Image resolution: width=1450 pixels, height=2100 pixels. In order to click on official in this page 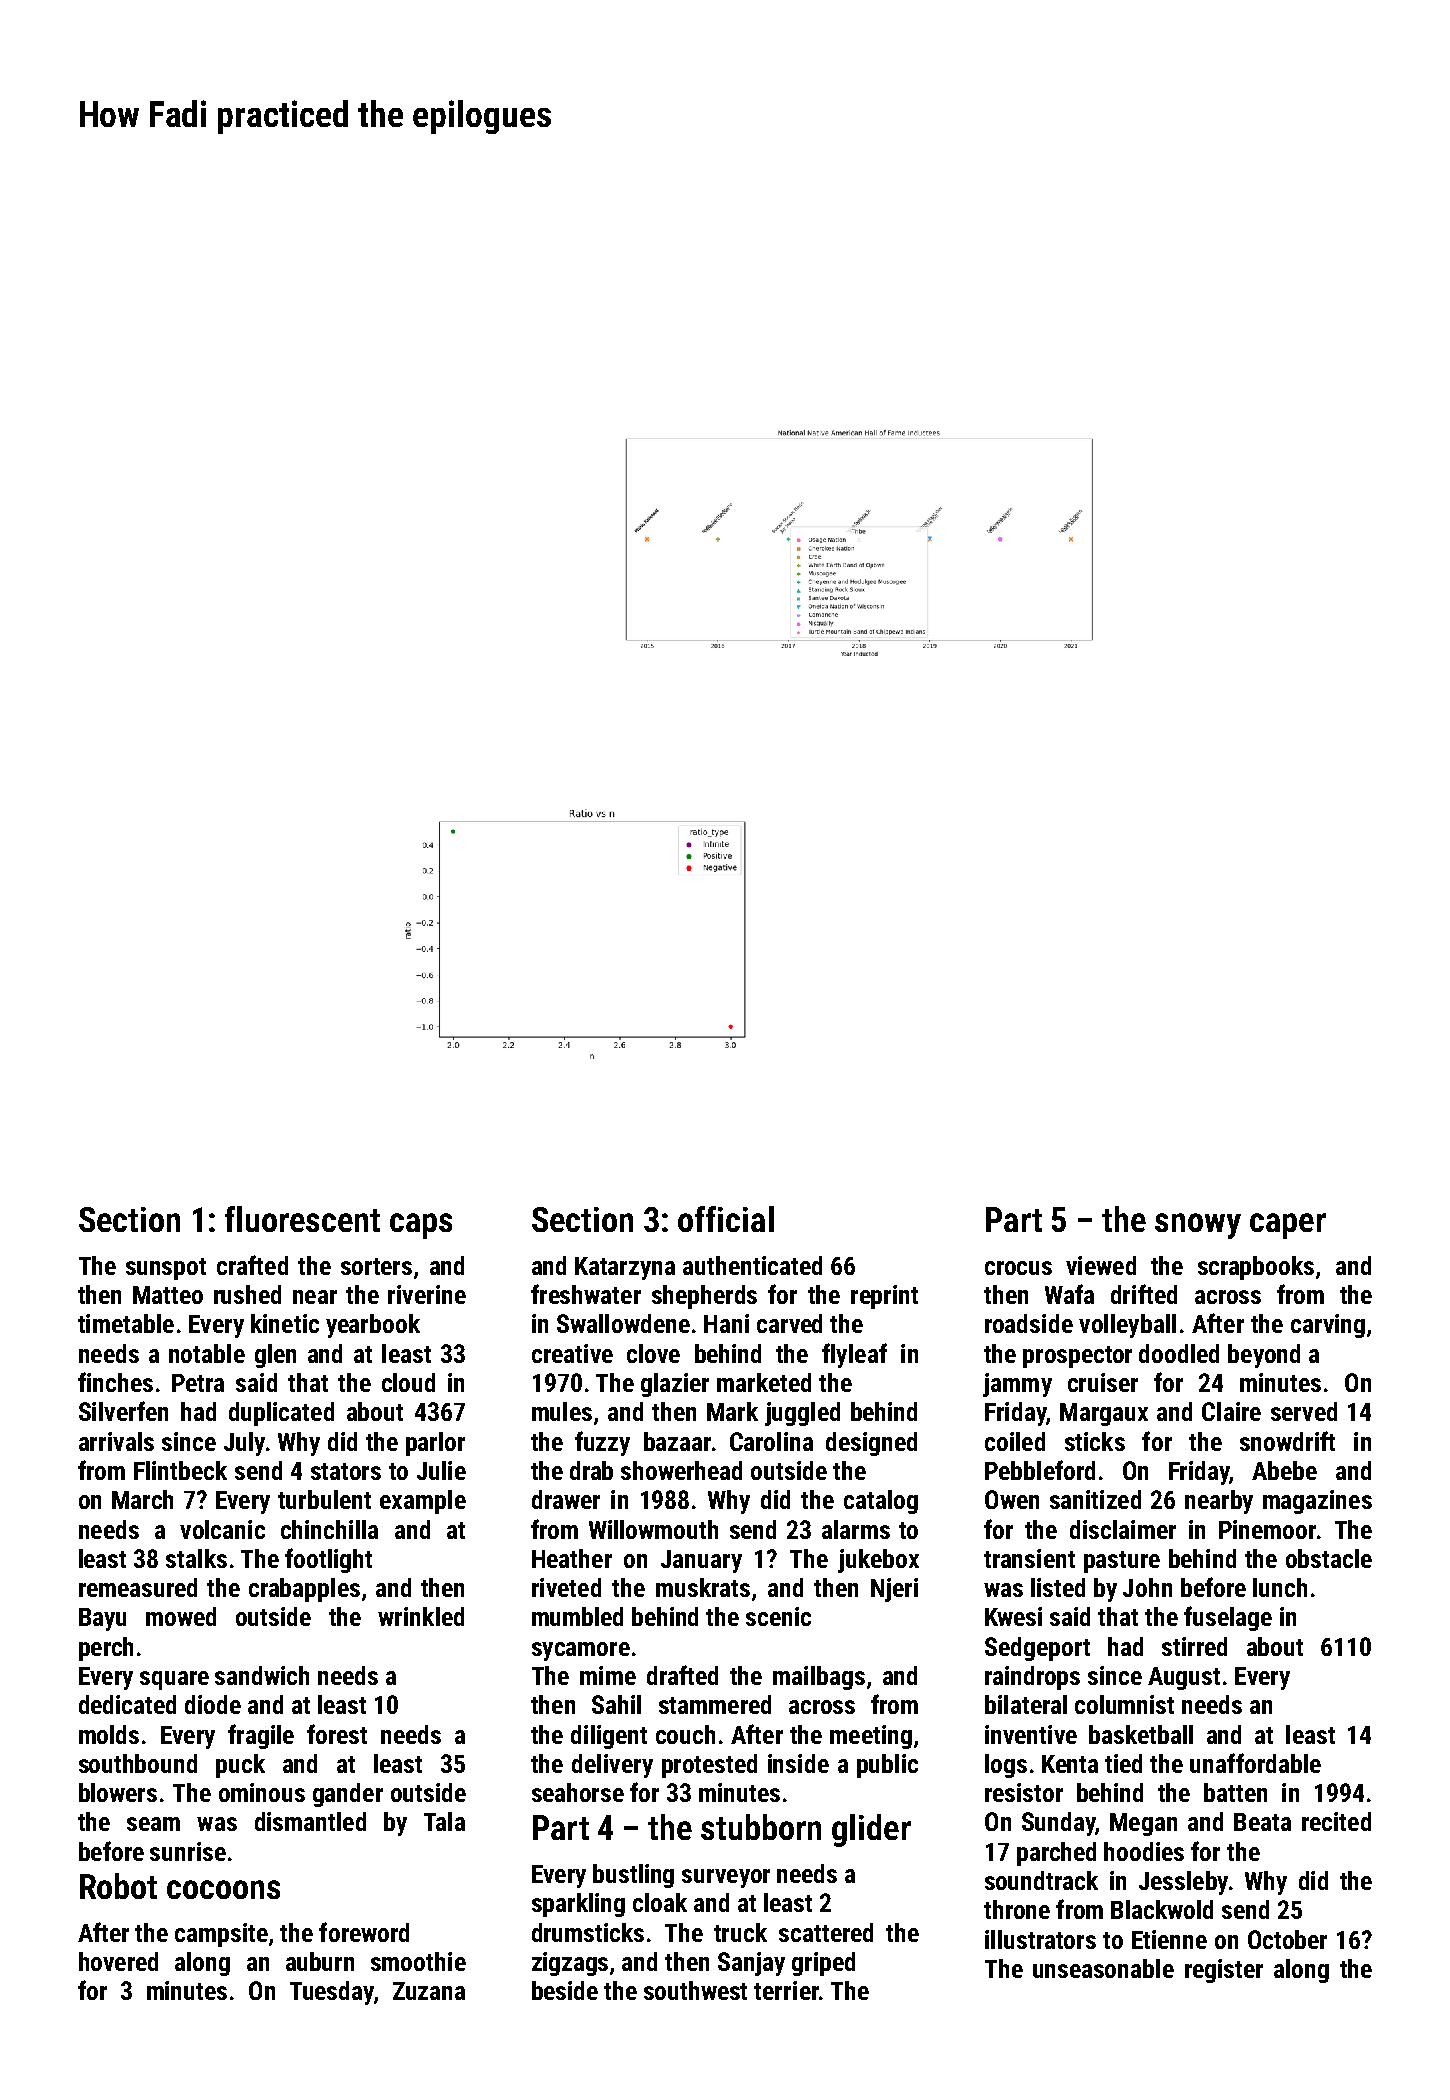, I will do `click(726, 1219)`.
